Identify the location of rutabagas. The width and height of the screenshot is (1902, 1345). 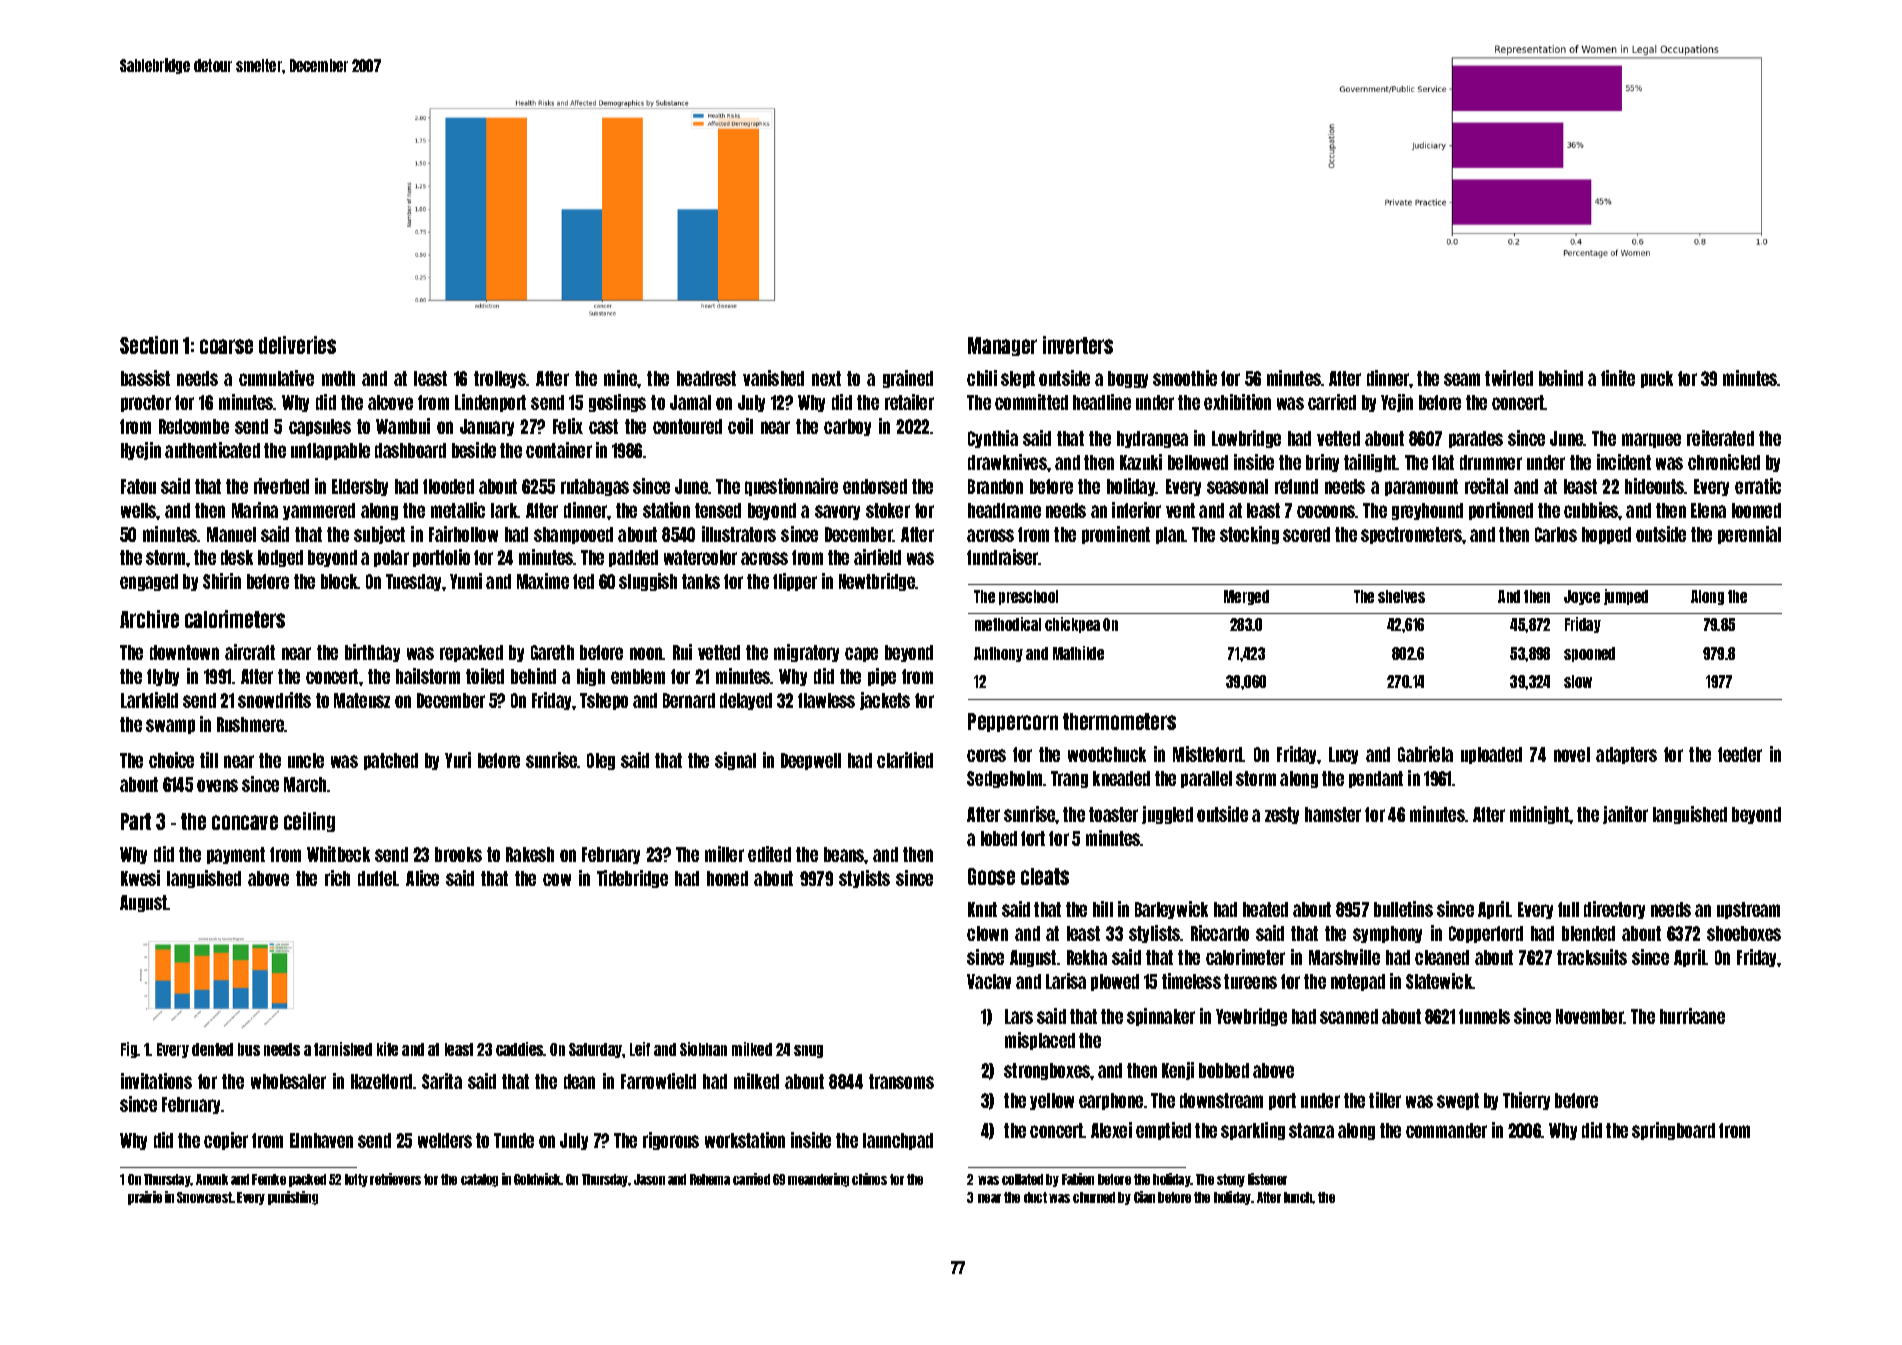
(595, 487).
